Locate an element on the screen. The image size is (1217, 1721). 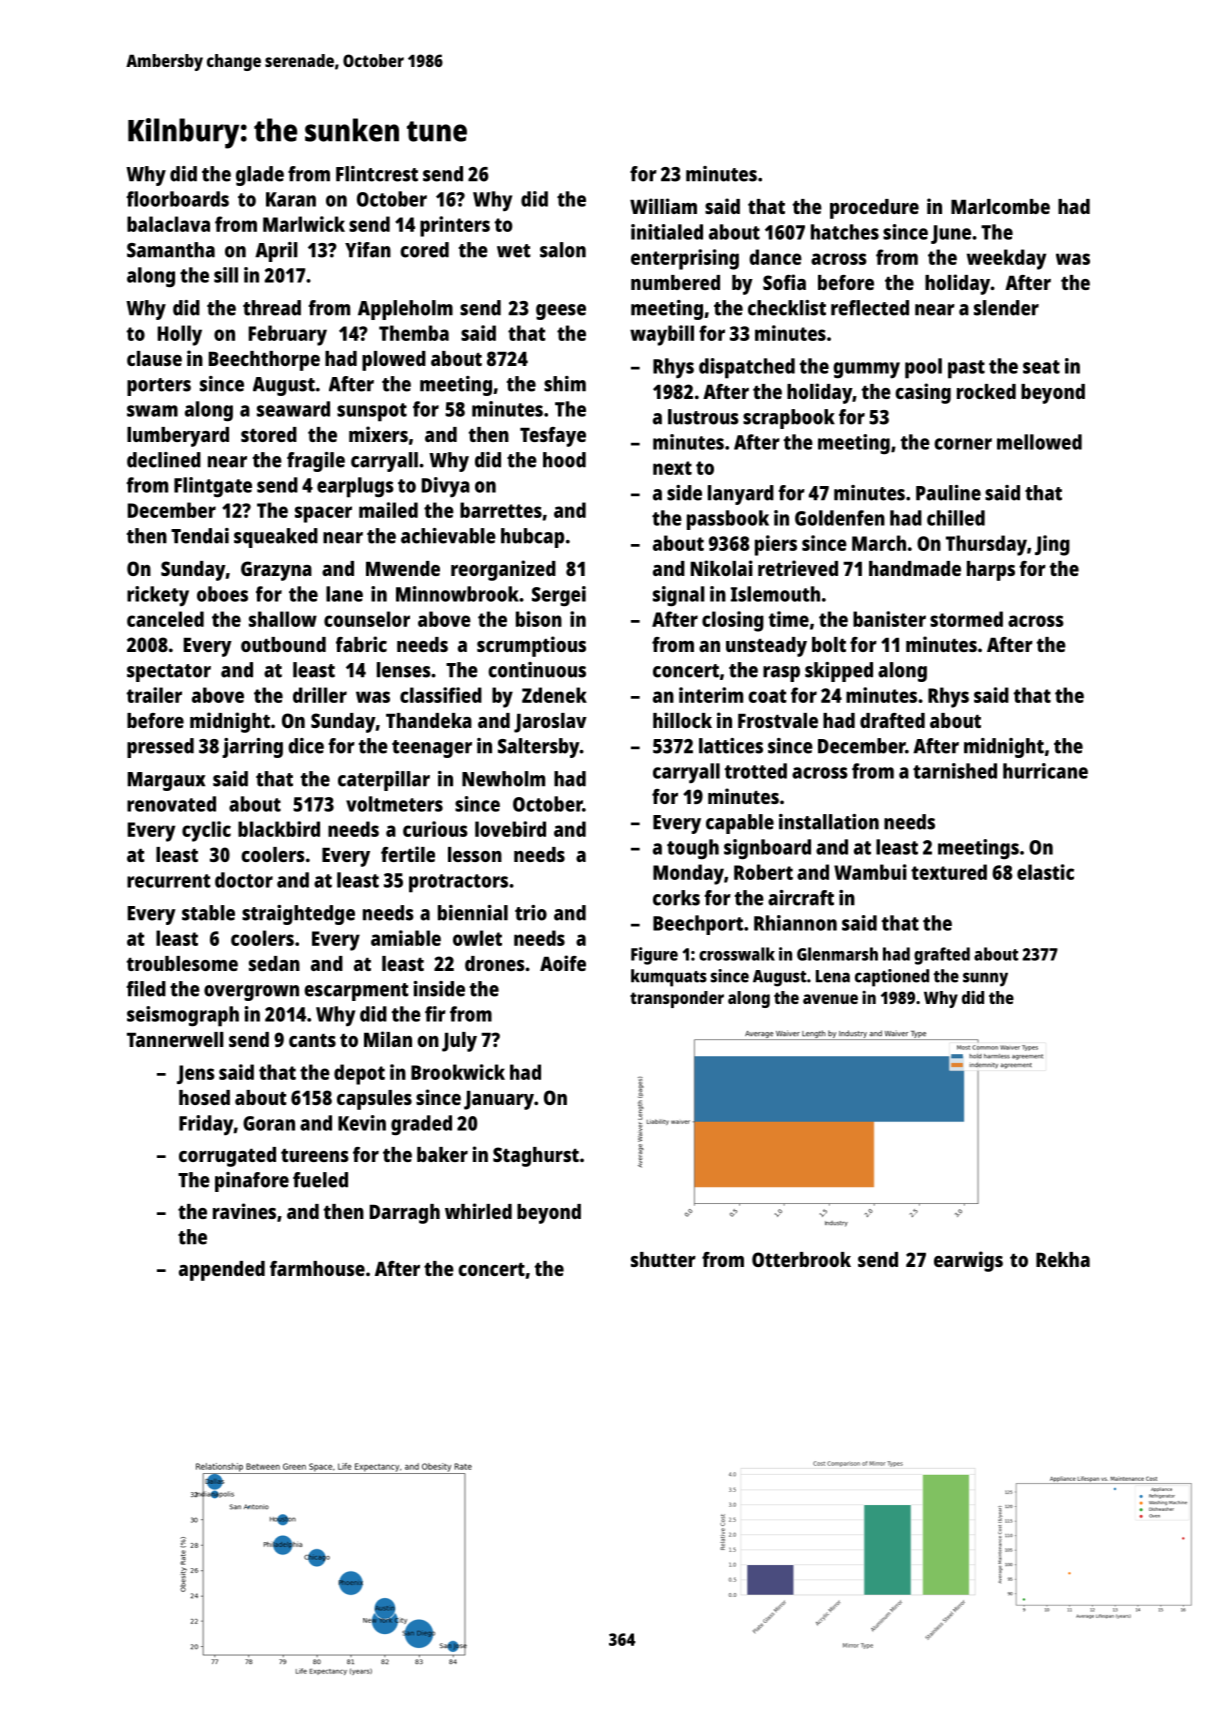
Samantha is located at coordinates (171, 250).
